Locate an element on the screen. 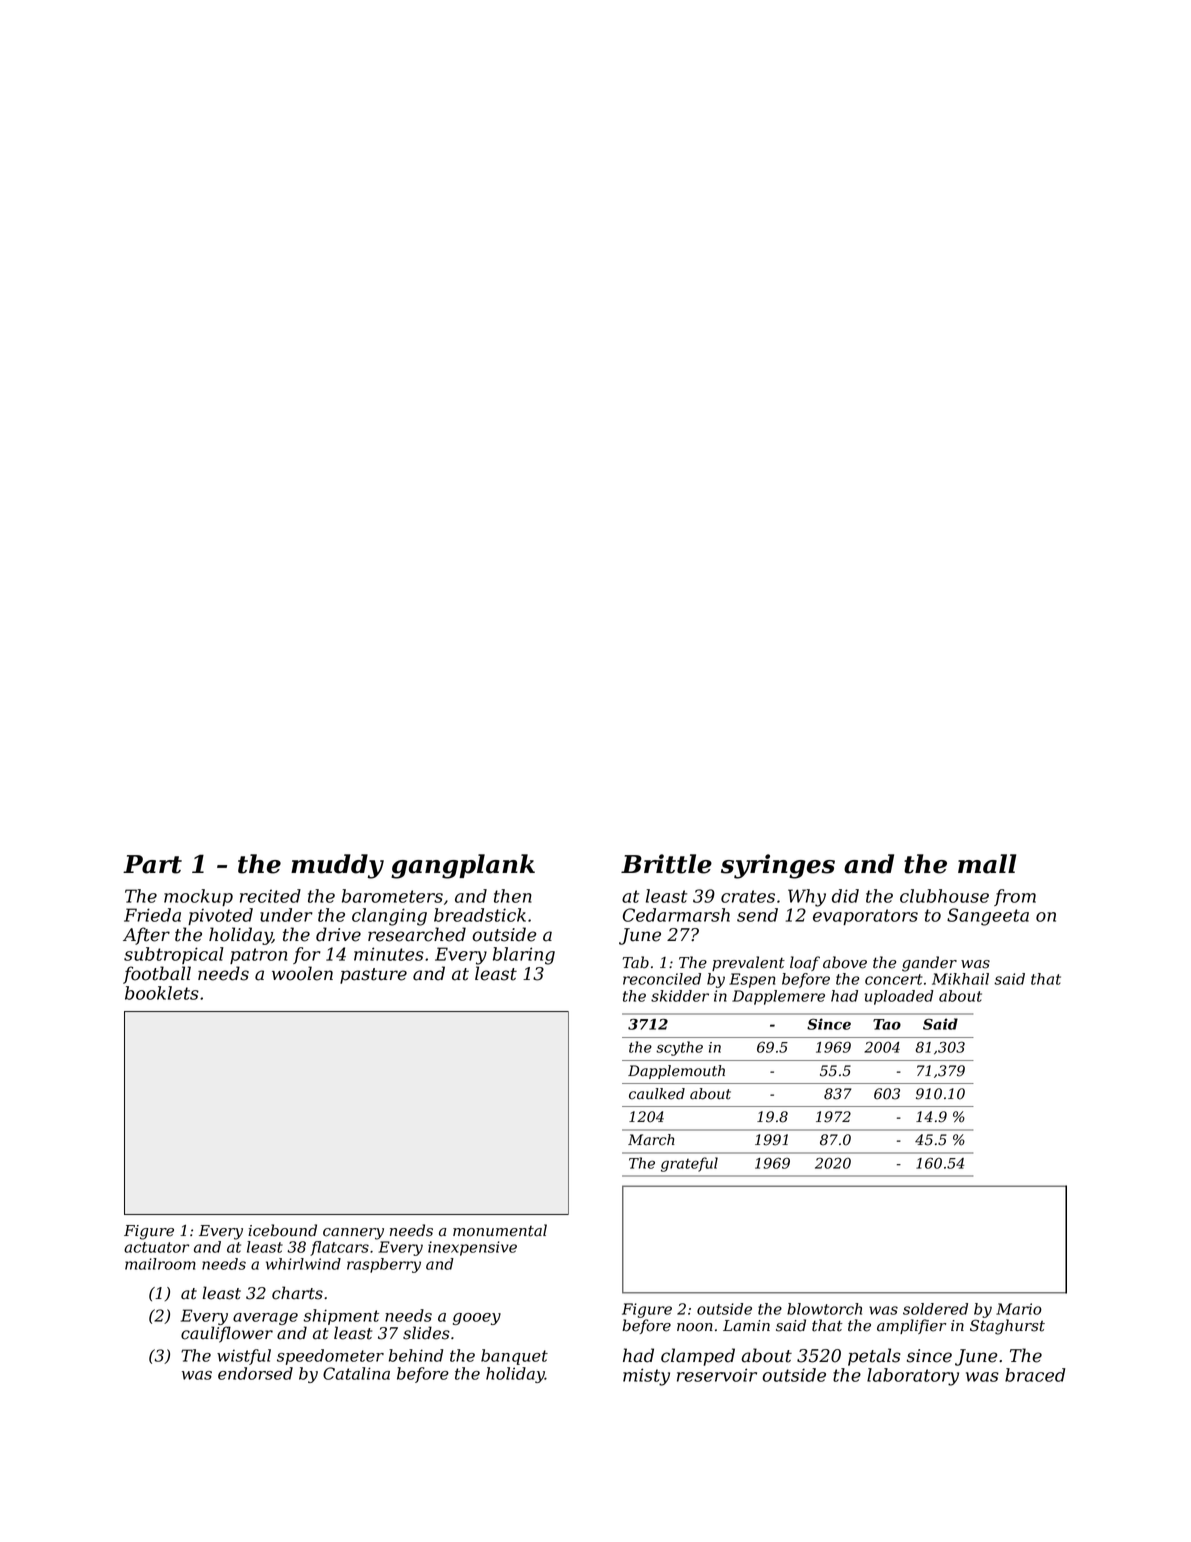  prevalent is located at coordinates (748, 963).
